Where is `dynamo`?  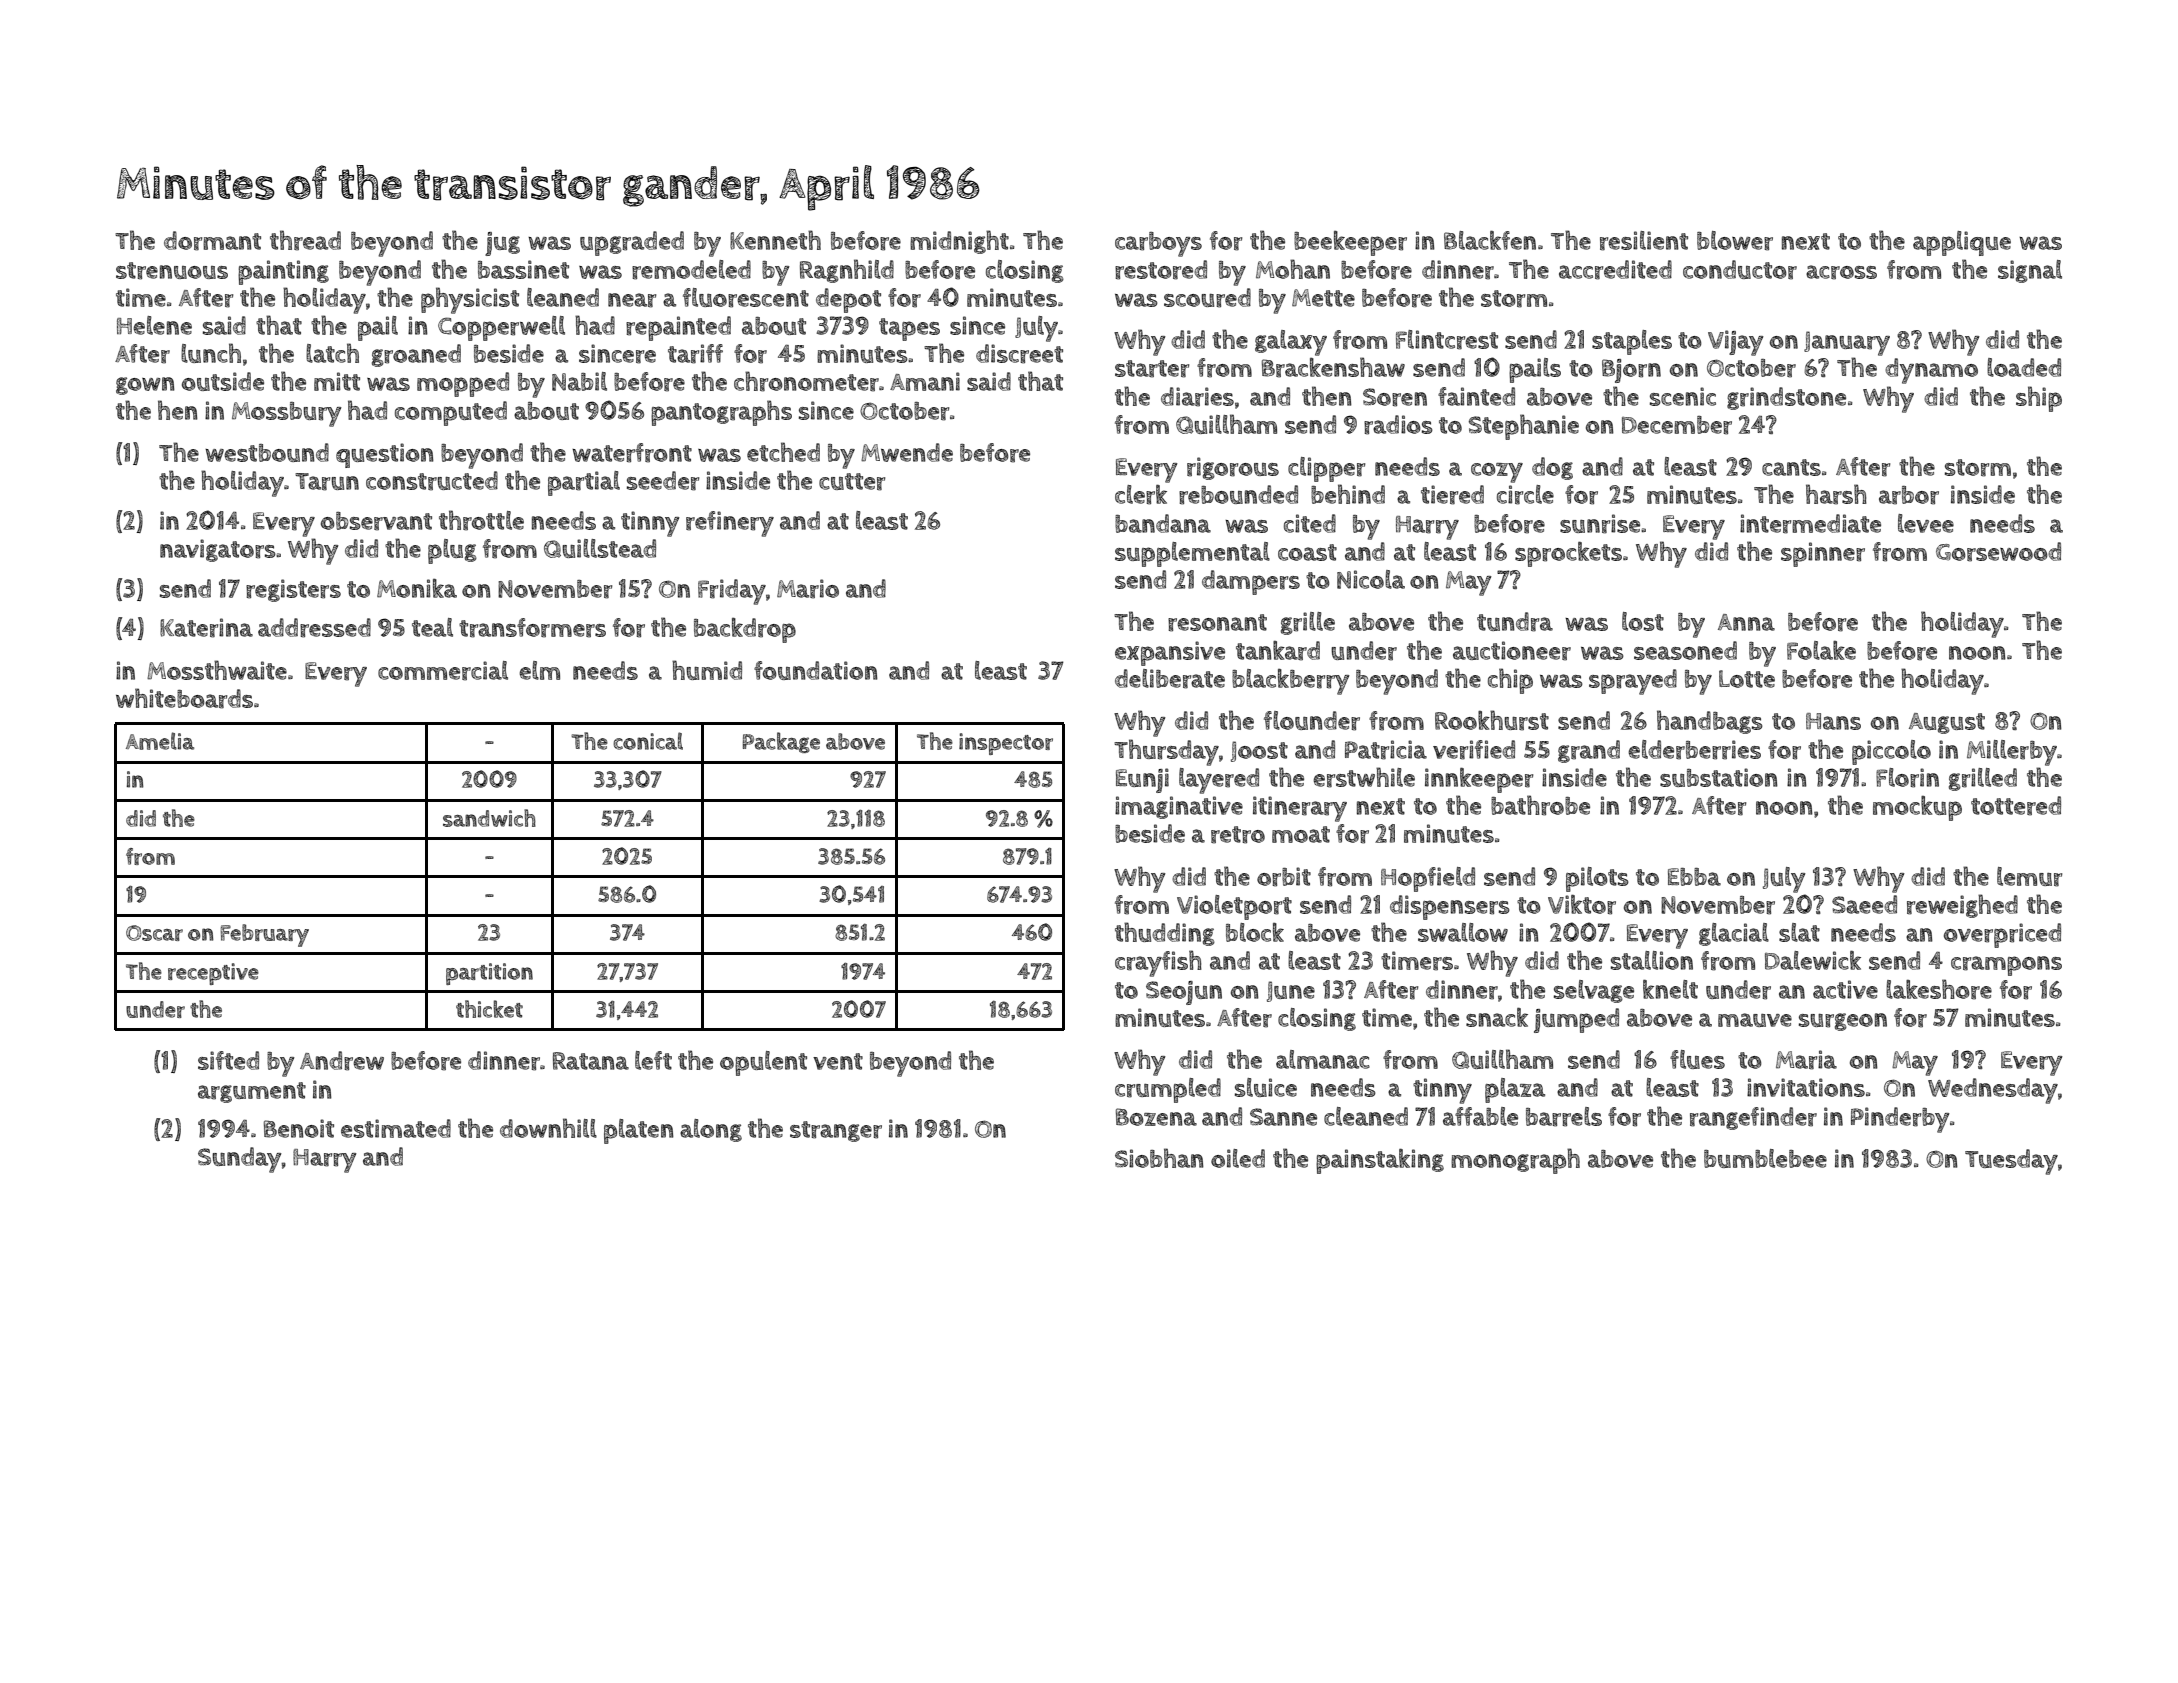
dynamo is located at coordinates (1931, 371).
